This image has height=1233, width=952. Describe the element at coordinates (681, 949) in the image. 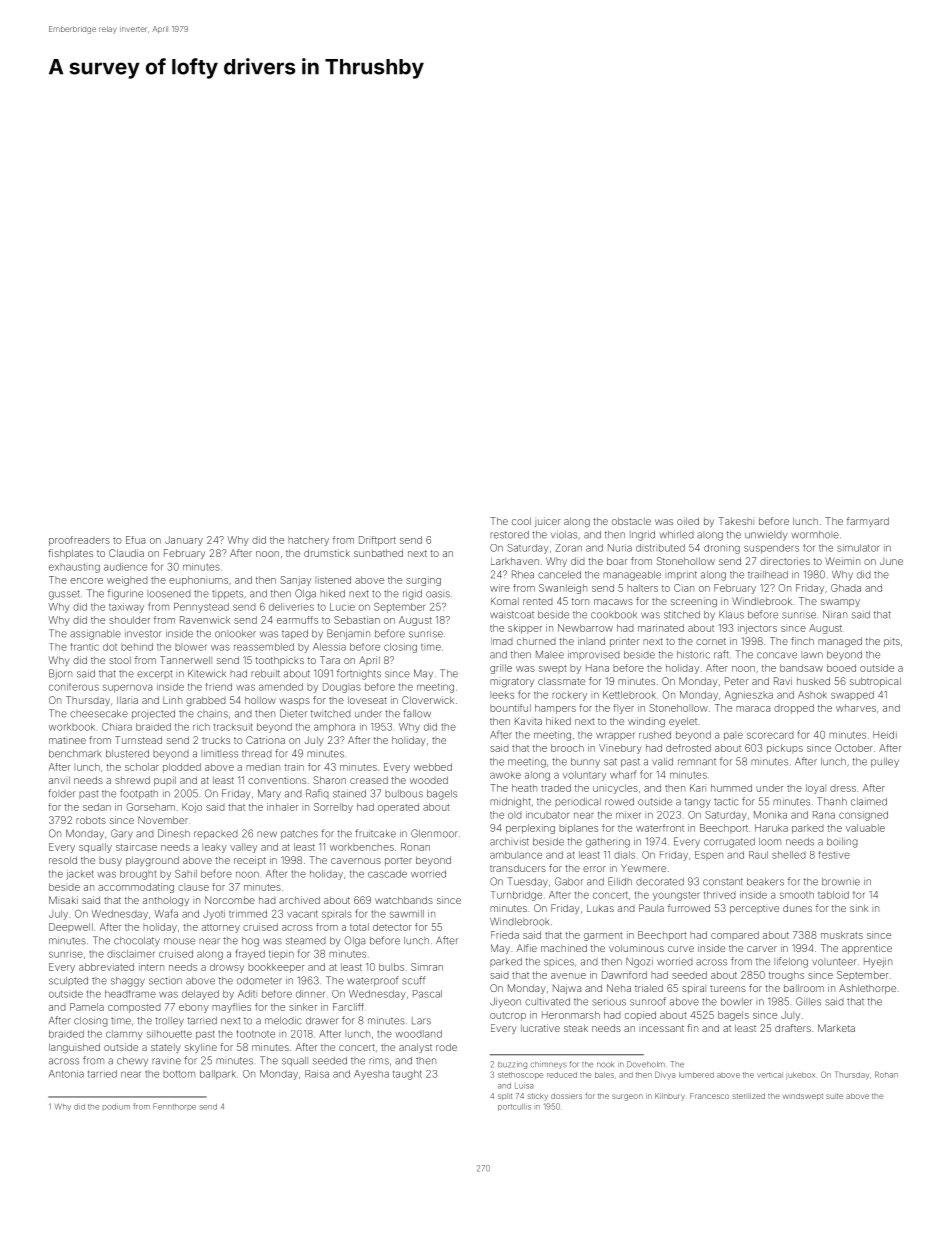

I see `curve` at that location.
